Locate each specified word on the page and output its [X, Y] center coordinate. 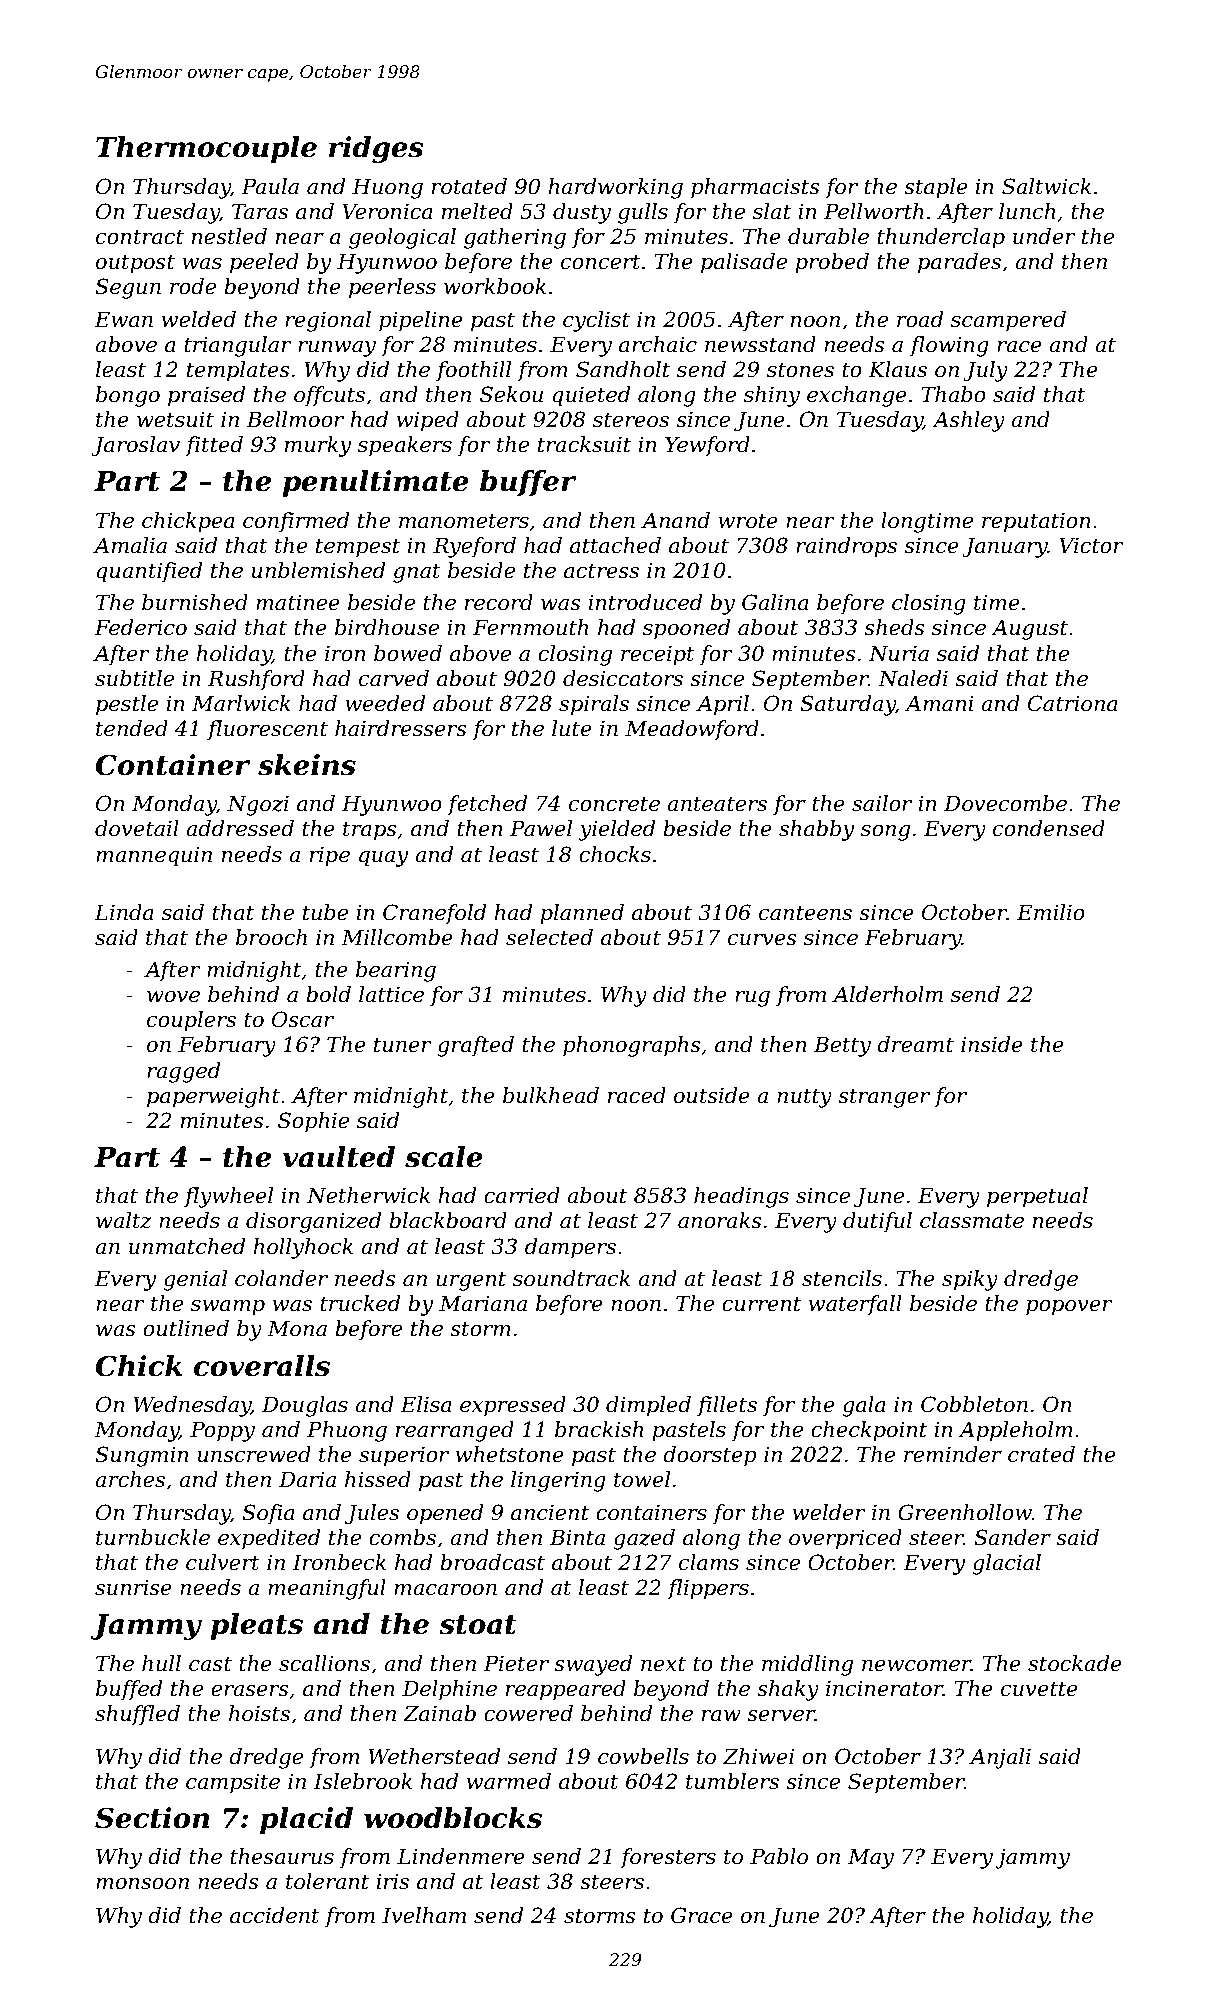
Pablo [779, 1856]
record [499, 602]
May [871, 1858]
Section [152, 1818]
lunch [1027, 211]
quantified [149, 572]
